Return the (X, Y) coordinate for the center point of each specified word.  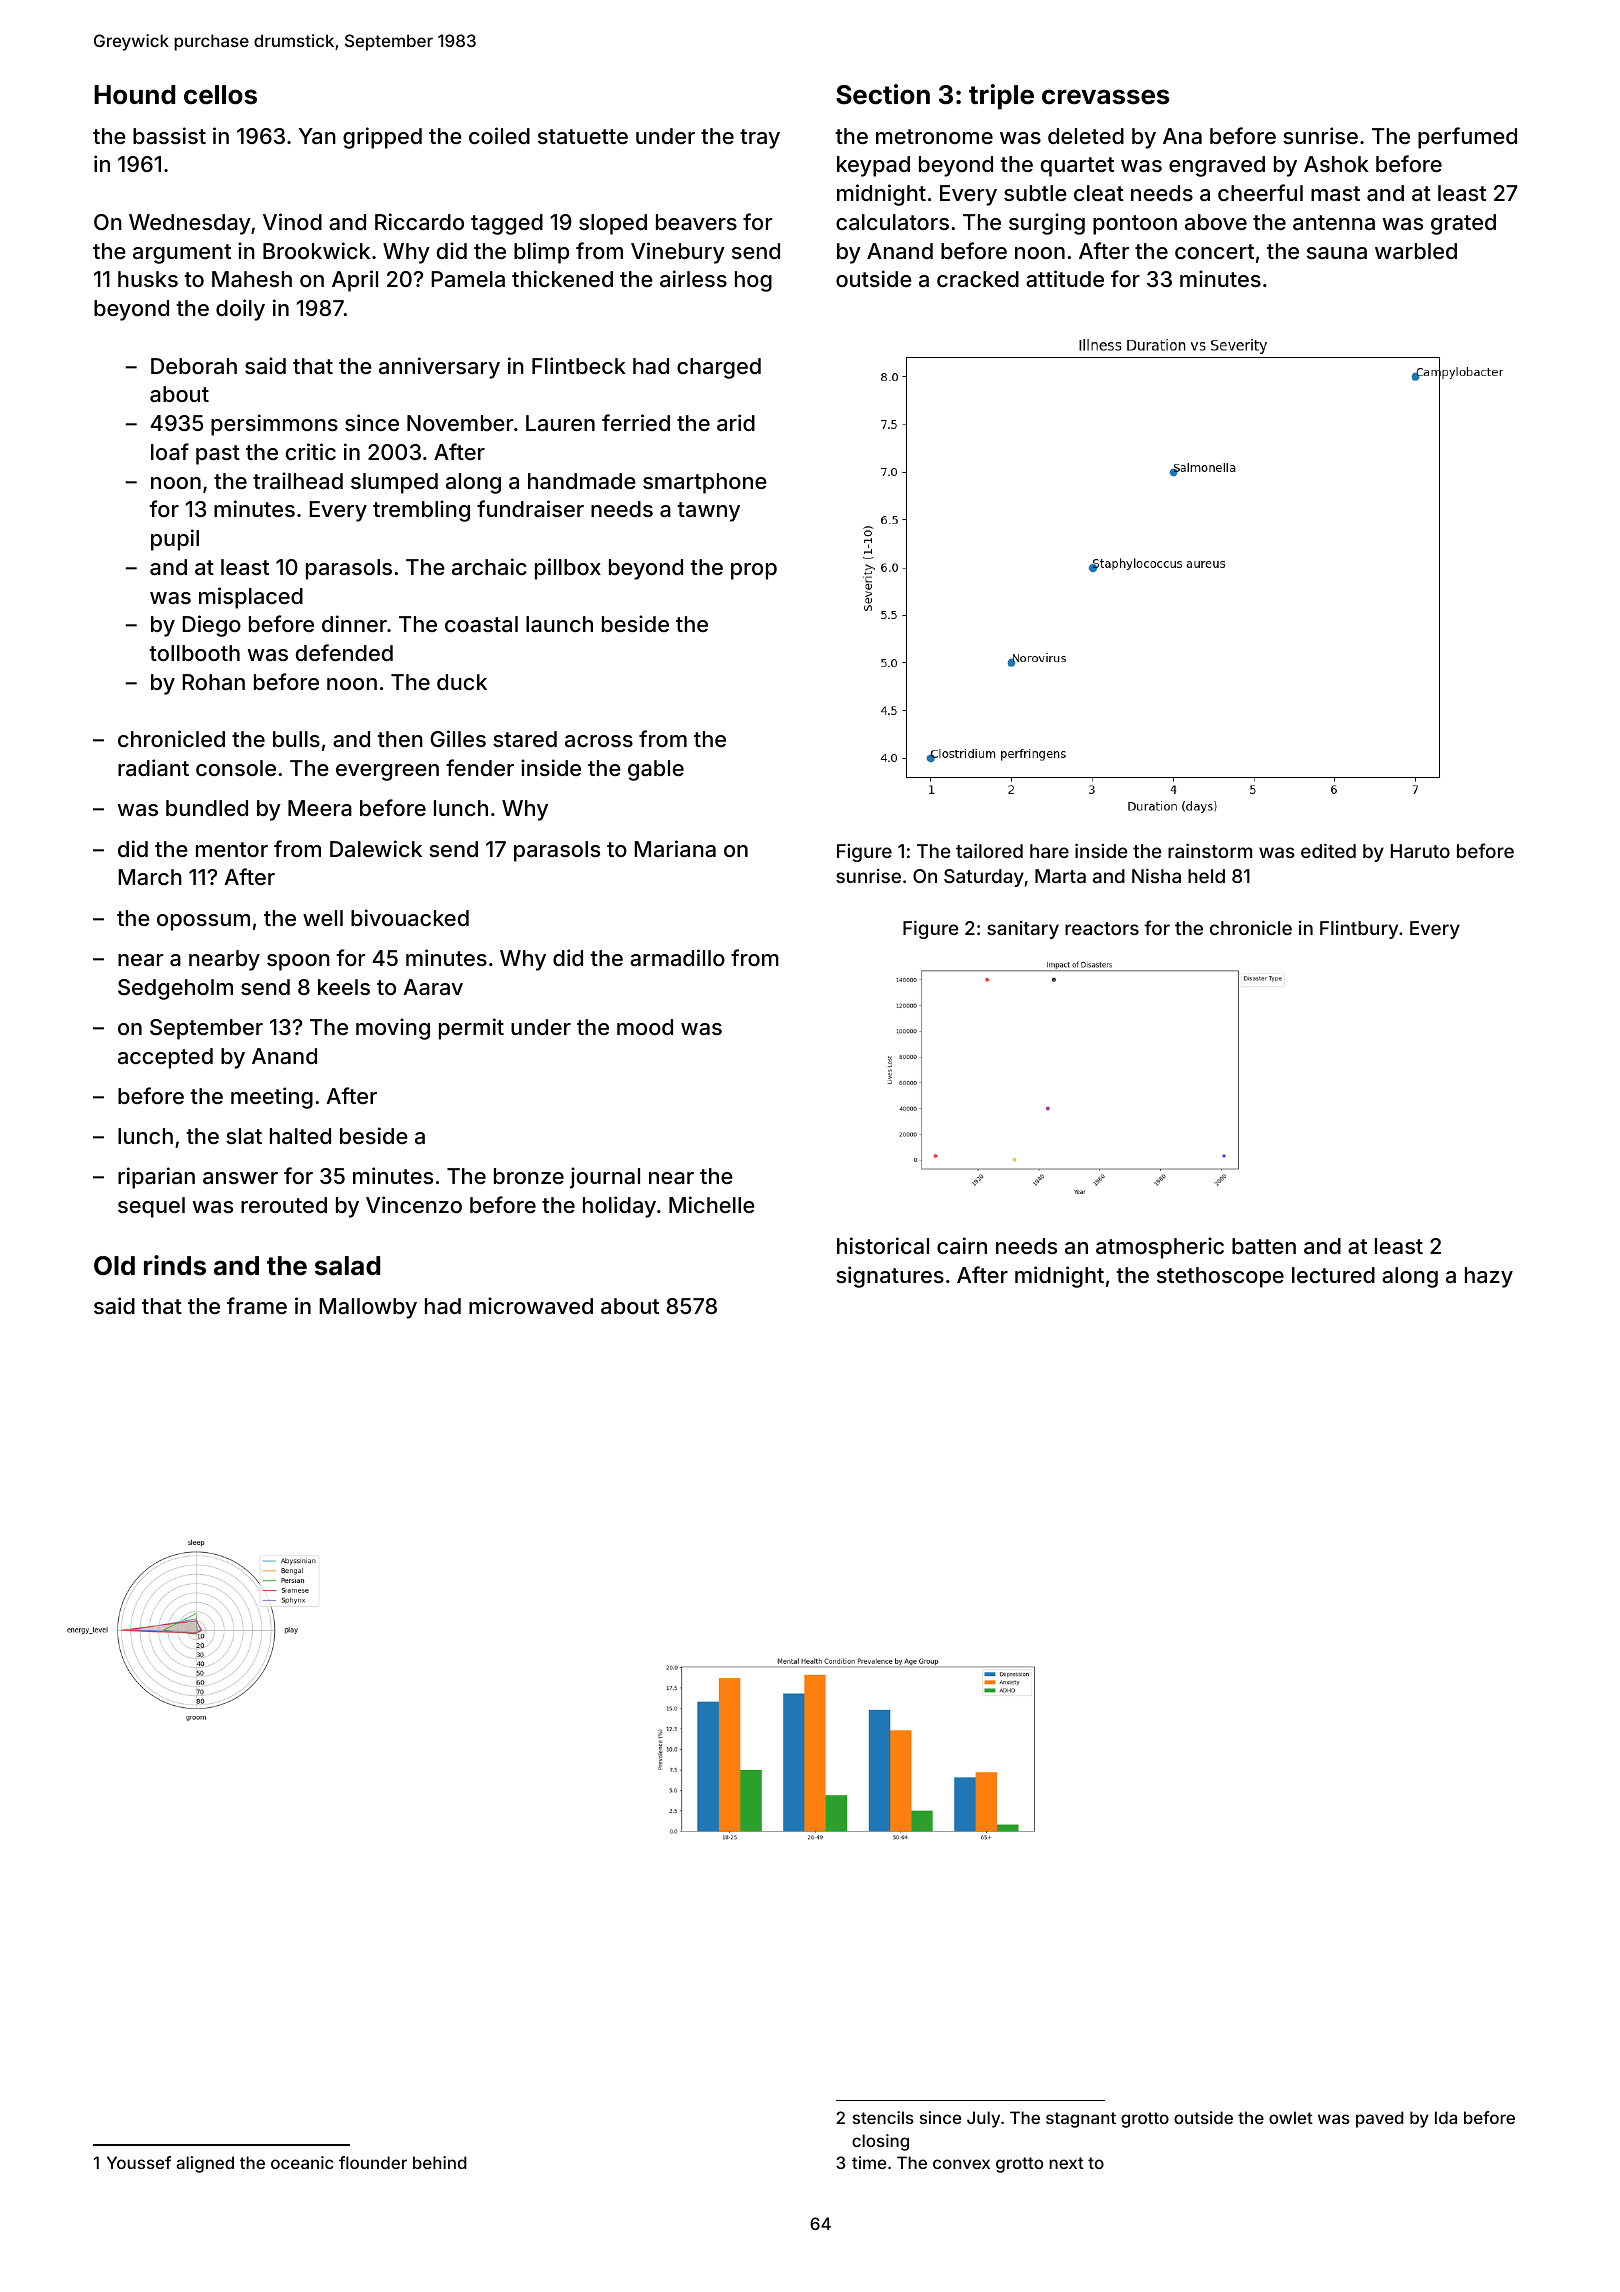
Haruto (1420, 851)
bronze (529, 1176)
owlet (1291, 2117)
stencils (883, 2117)
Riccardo (419, 222)
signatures (890, 1277)
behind (440, 2162)
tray (760, 139)
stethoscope (1220, 1277)
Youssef (139, 2162)
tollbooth (194, 653)
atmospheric (1160, 1248)
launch (559, 624)
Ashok (1336, 164)
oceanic (302, 2162)
